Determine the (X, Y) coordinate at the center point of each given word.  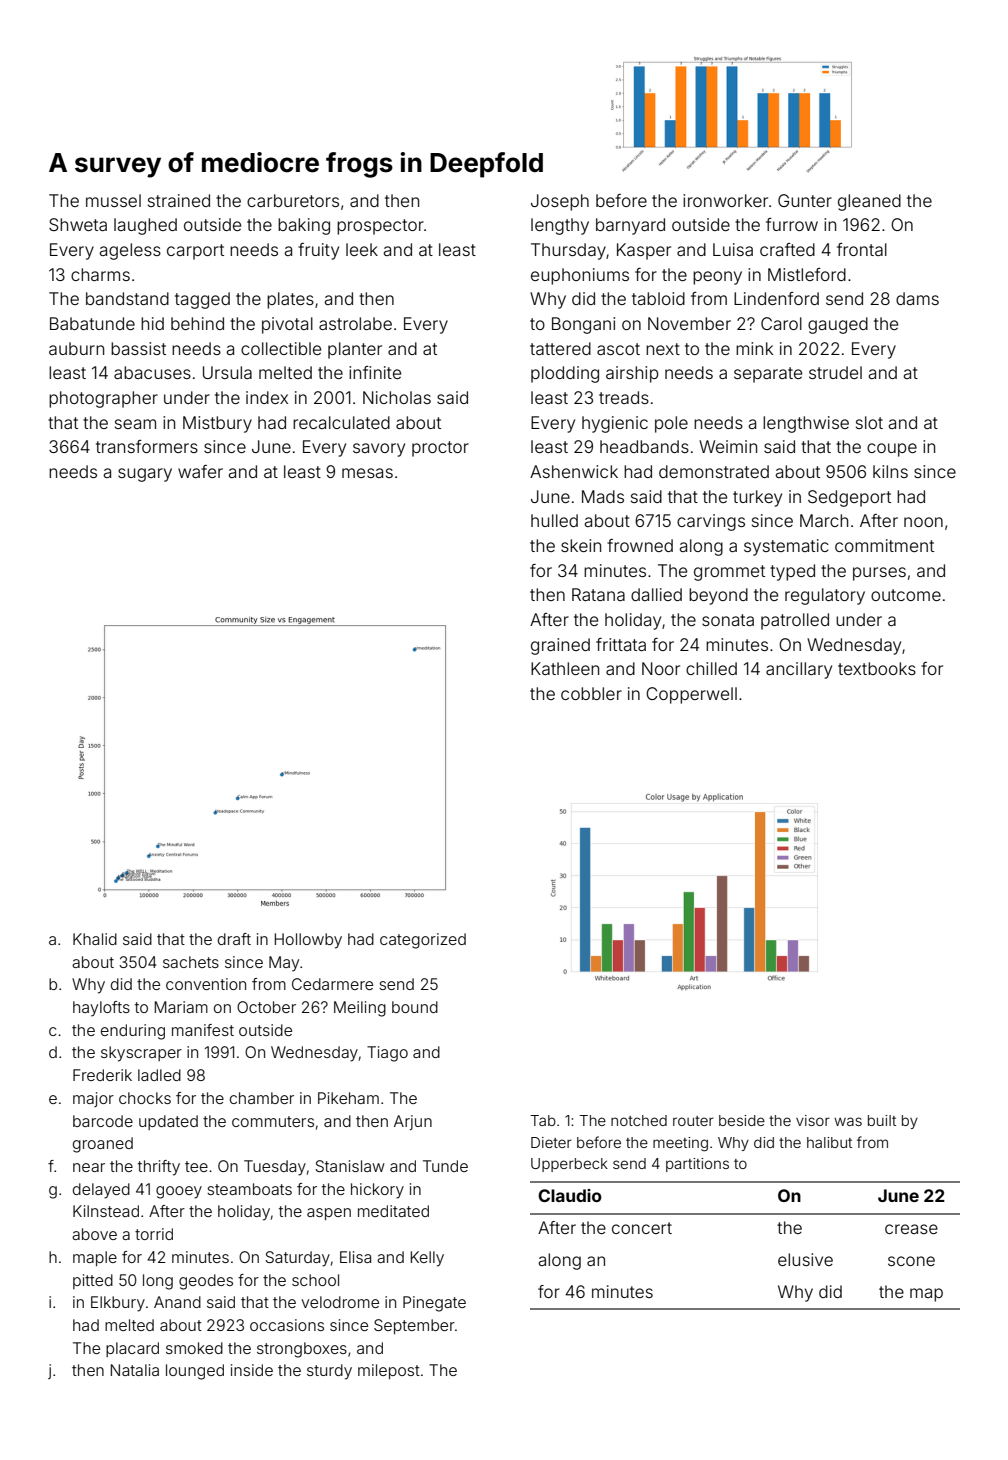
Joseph (560, 202)
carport (195, 252)
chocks (145, 1098)
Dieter (551, 1142)
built (882, 1120)
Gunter (805, 200)
